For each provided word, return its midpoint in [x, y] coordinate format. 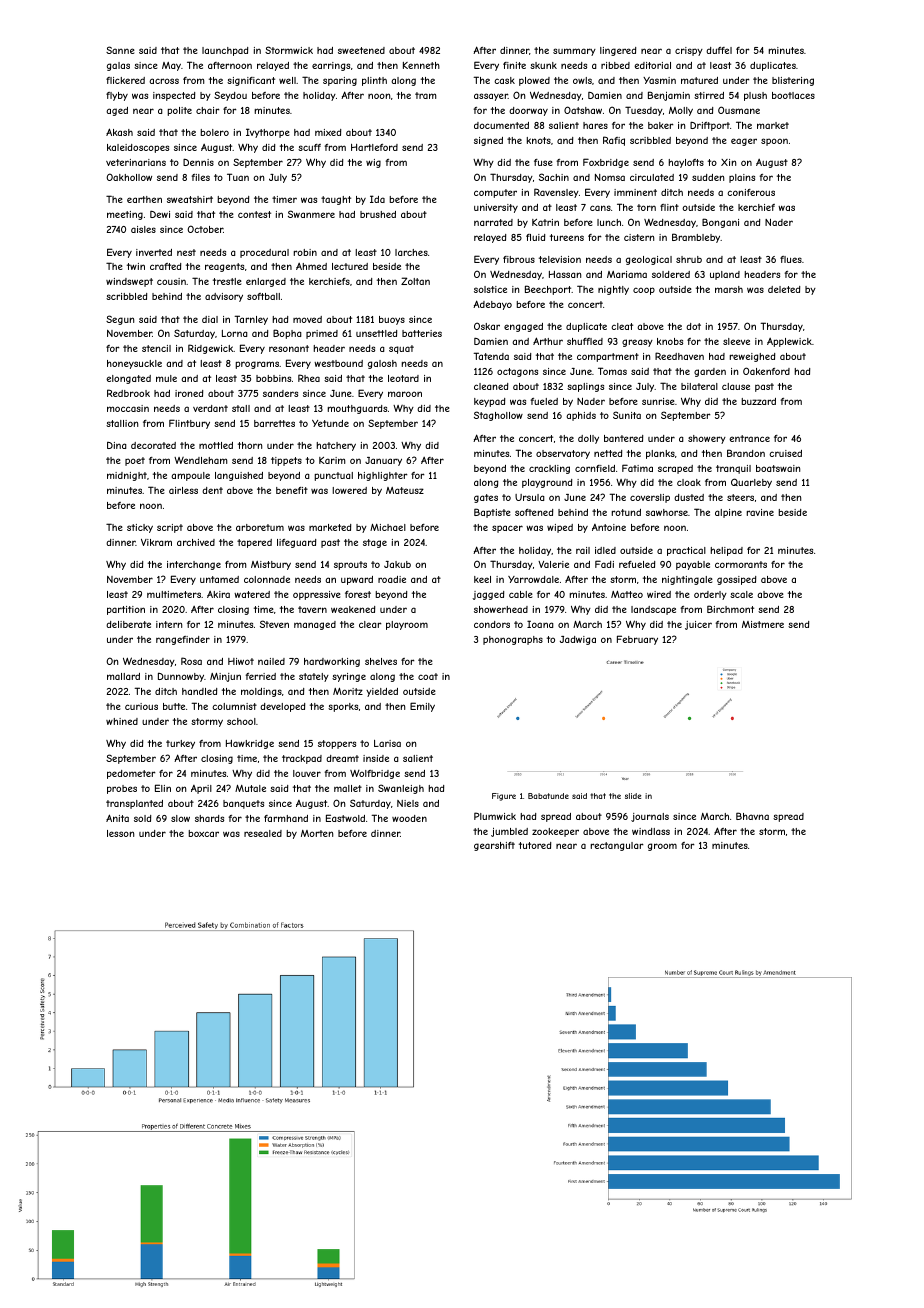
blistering [793, 81]
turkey [180, 744]
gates [486, 498]
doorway [528, 111]
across [164, 81]
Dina [117, 445]
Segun [120, 320]
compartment [608, 357]
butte [174, 706]
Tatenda [491, 356]
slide [633, 796]
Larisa [387, 743]
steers [740, 497]
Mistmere [763, 624]
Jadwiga [578, 640]
